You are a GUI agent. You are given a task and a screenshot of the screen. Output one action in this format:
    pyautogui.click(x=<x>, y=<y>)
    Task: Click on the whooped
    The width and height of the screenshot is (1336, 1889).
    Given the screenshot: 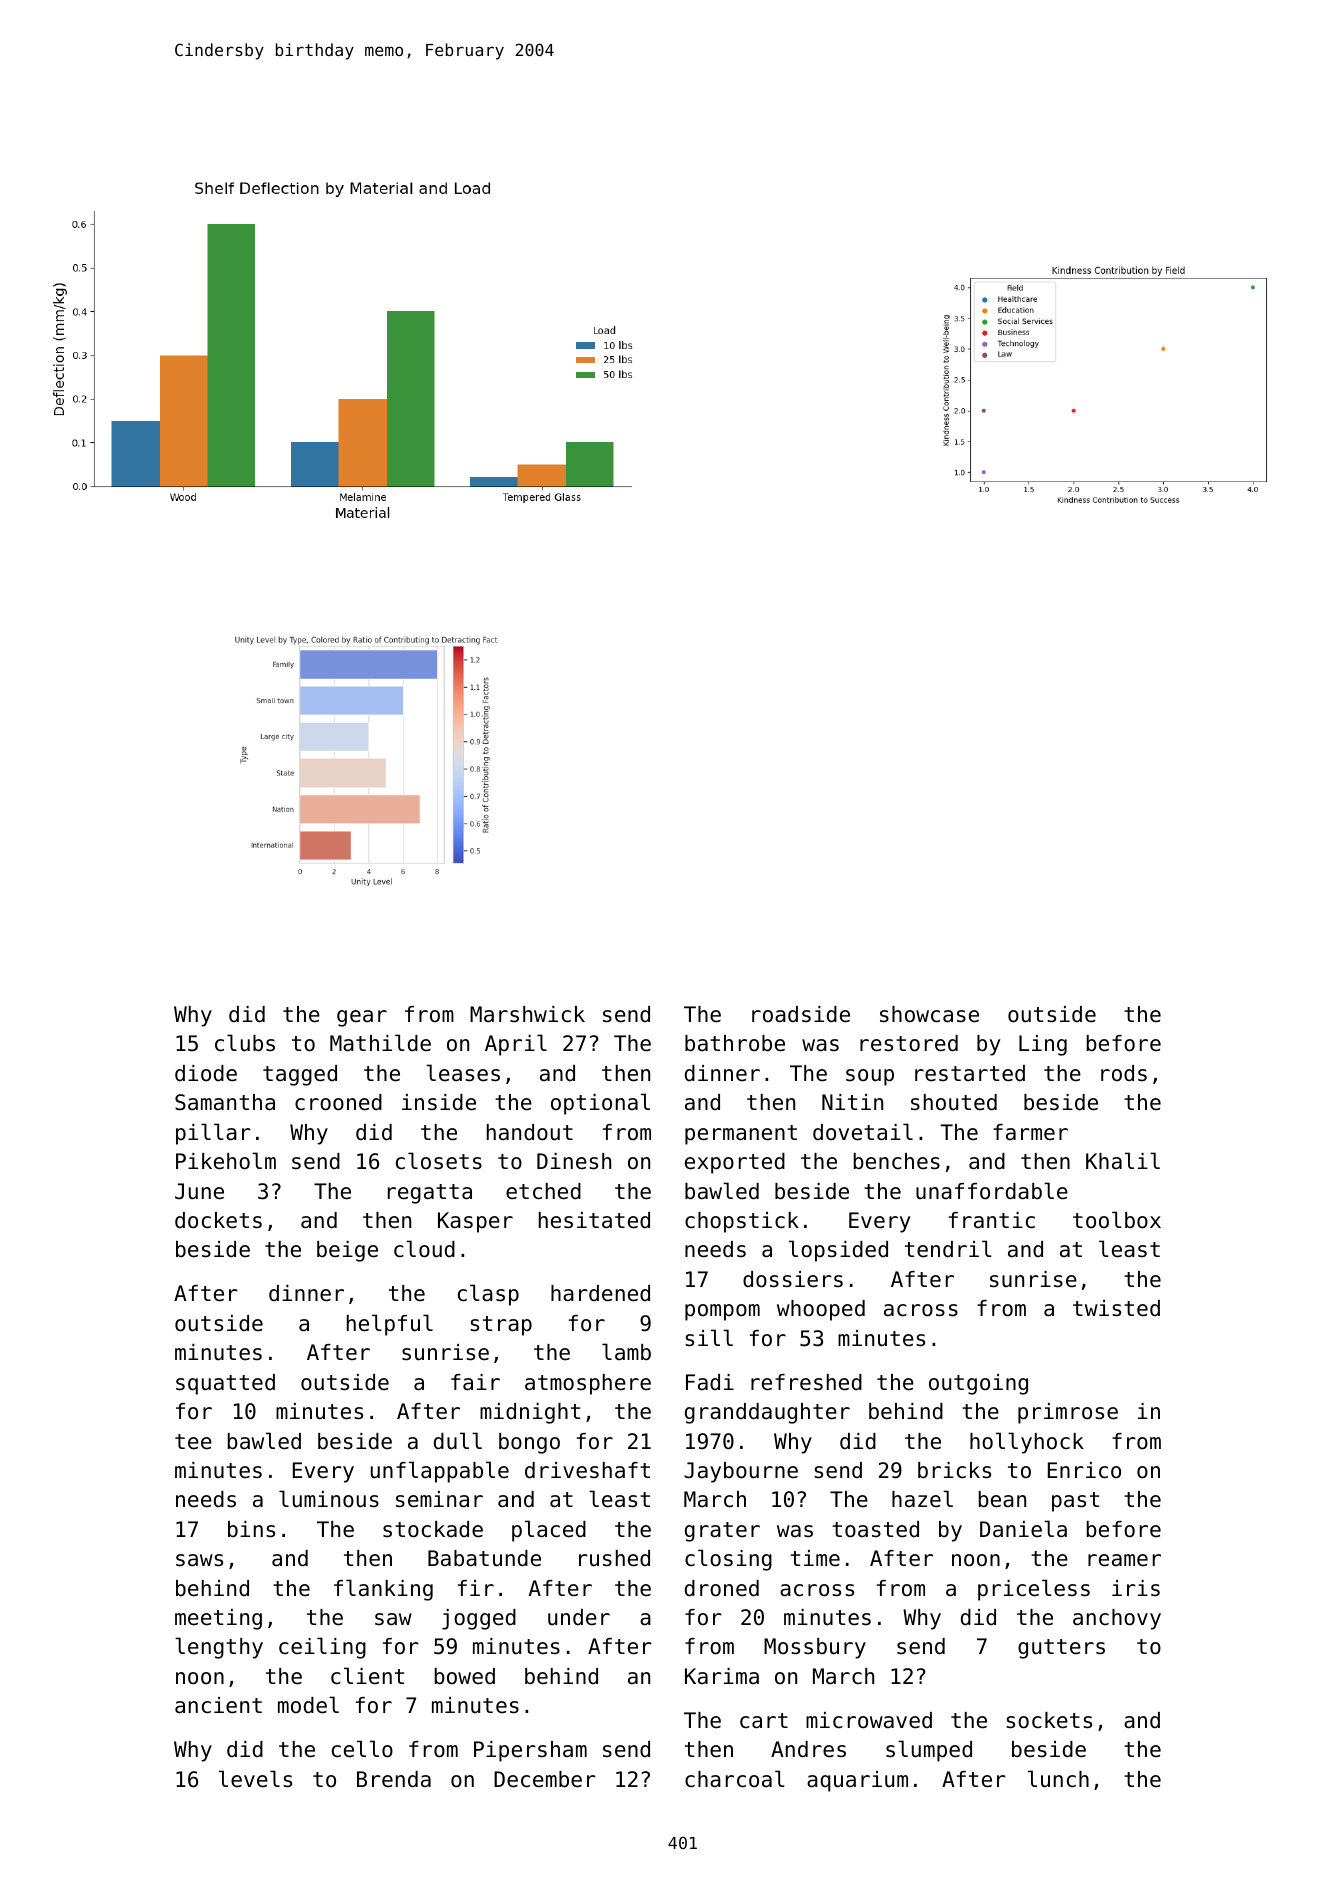 What is the action you would take?
    pyautogui.click(x=821, y=1310)
